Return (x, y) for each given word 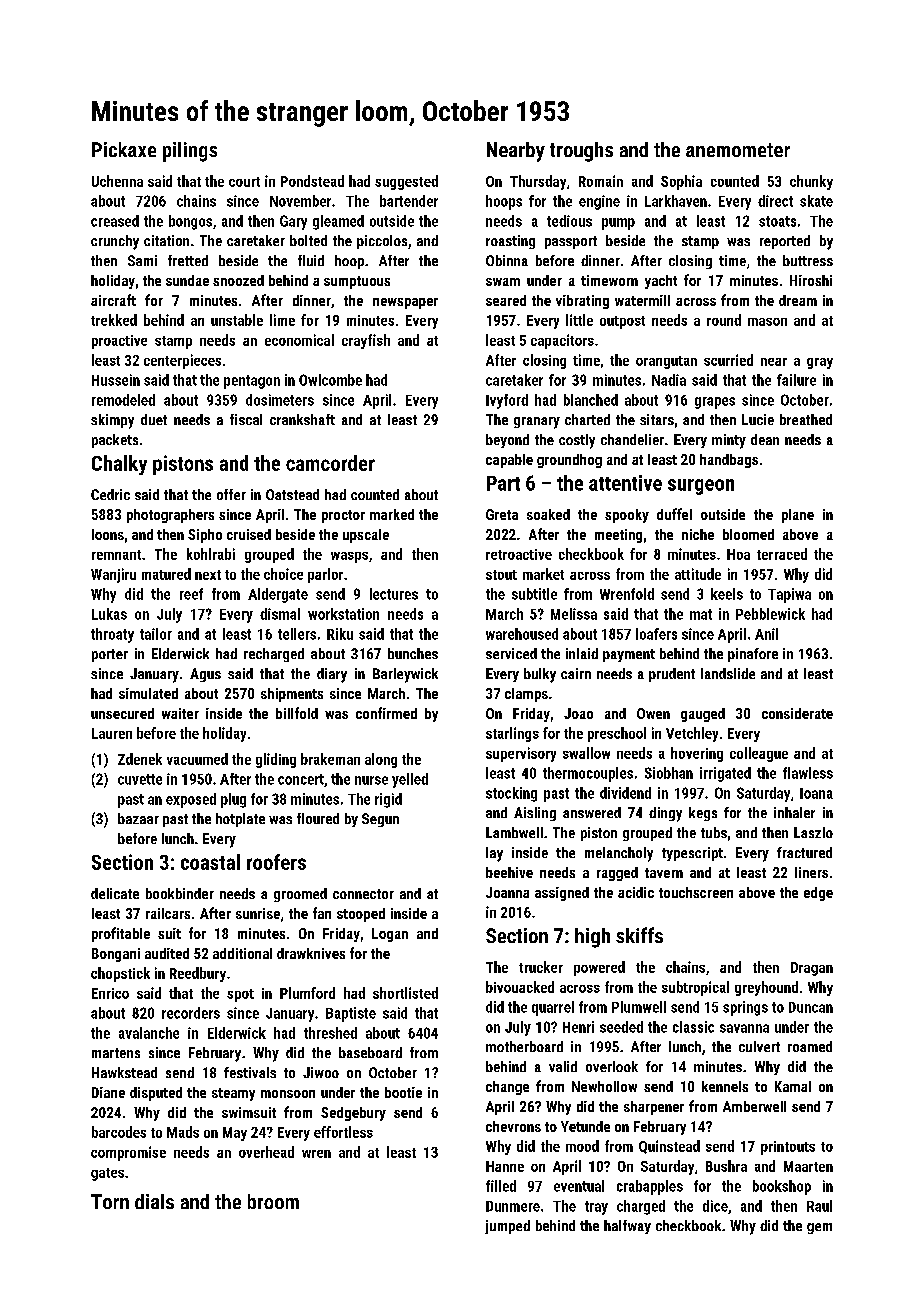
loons (108, 534)
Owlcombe (330, 380)
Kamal (793, 1086)
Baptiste (351, 1014)
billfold (297, 713)
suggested (406, 182)
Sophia (681, 182)
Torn (110, 1201)
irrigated (725, 774)
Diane (108, 1092)
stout (501, 575)
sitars (657, 419)
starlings (512, 734)
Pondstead (312, 181)
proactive (119, 342)
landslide (728, 673)
